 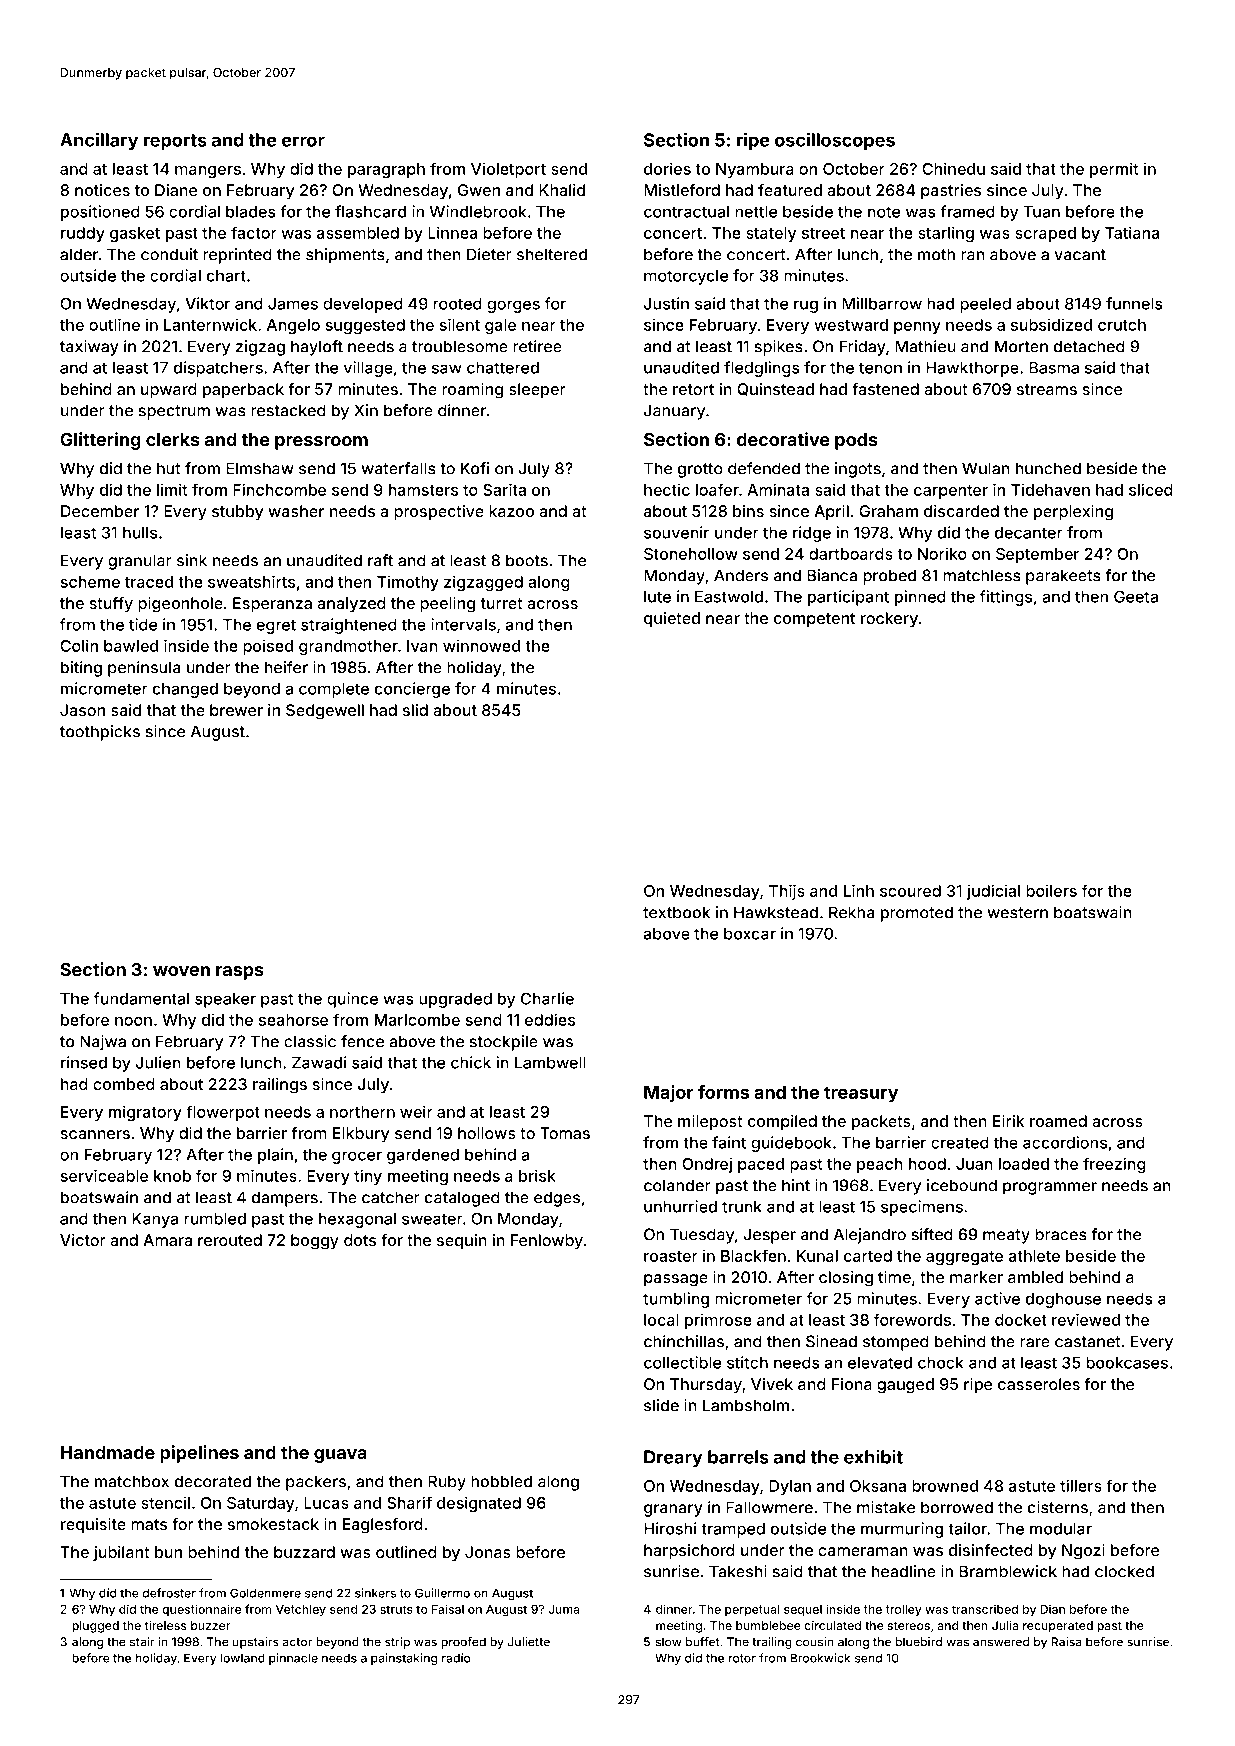 What do you see at coordinates (1063, 1300) in the image?
I see `doghouse` at bounding box center [1063, 1300].
